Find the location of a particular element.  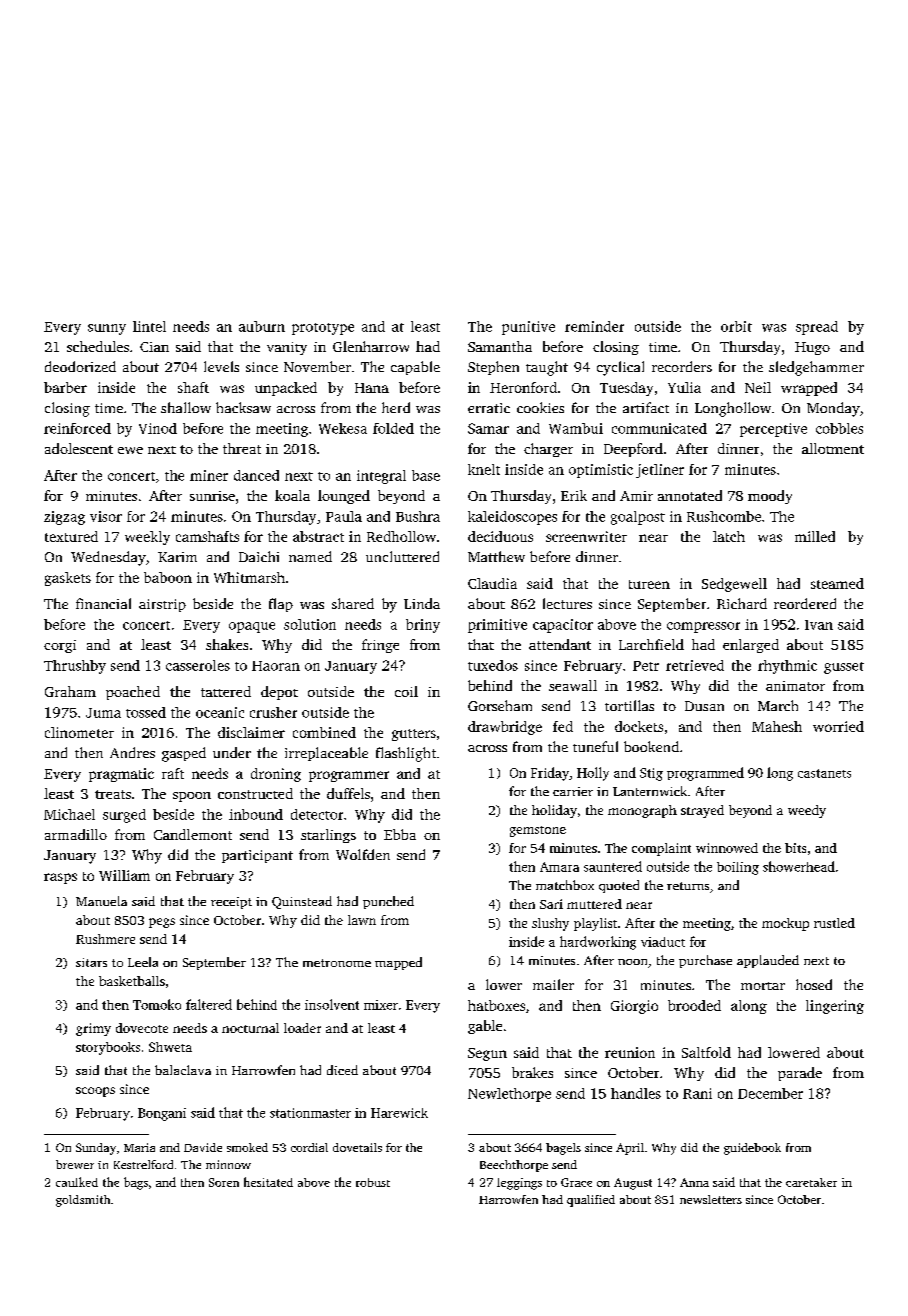

newsletters is located at coordinates (711, 1199).
